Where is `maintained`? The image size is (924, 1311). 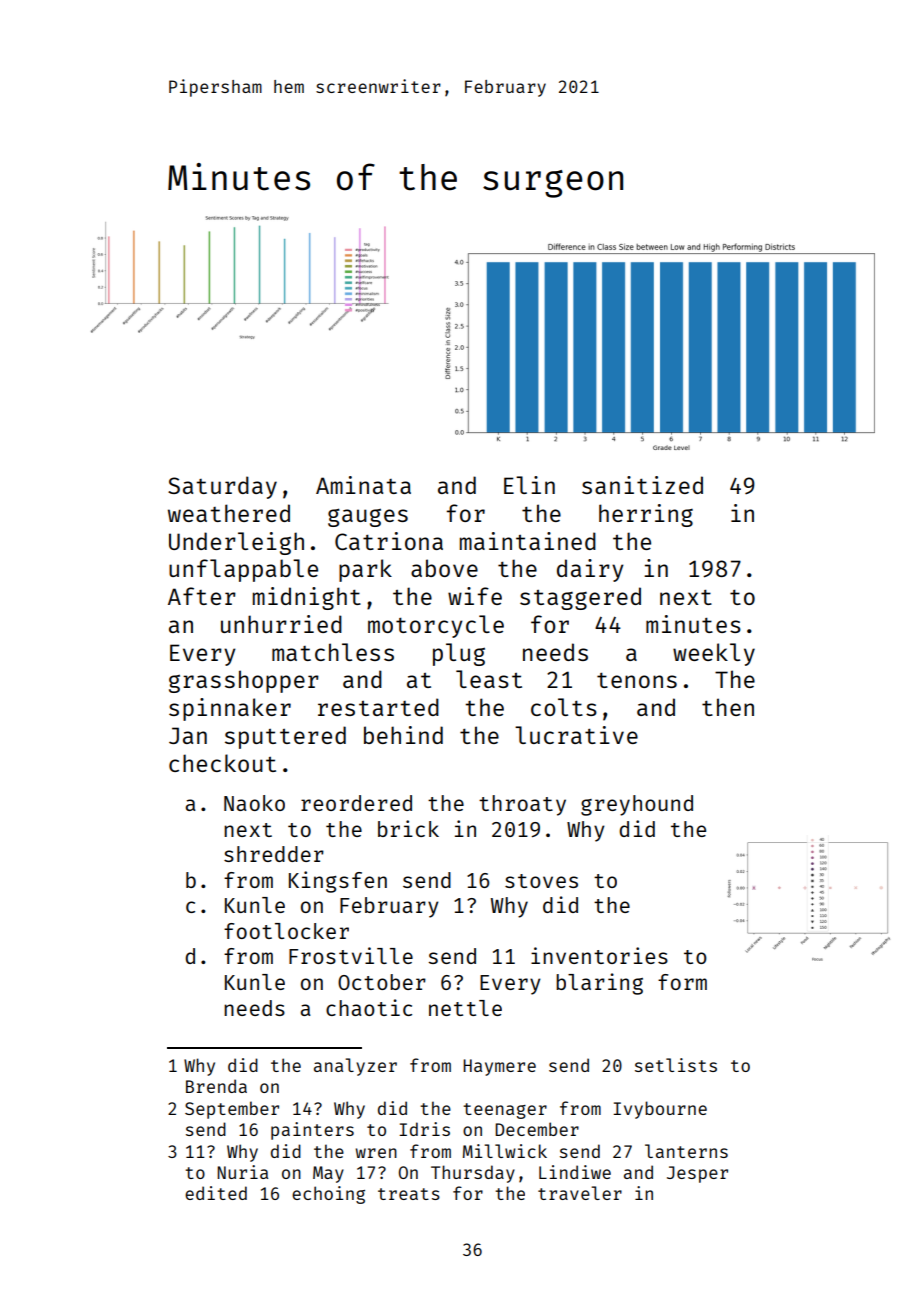 maintained is located at coordinates (528, 541).
